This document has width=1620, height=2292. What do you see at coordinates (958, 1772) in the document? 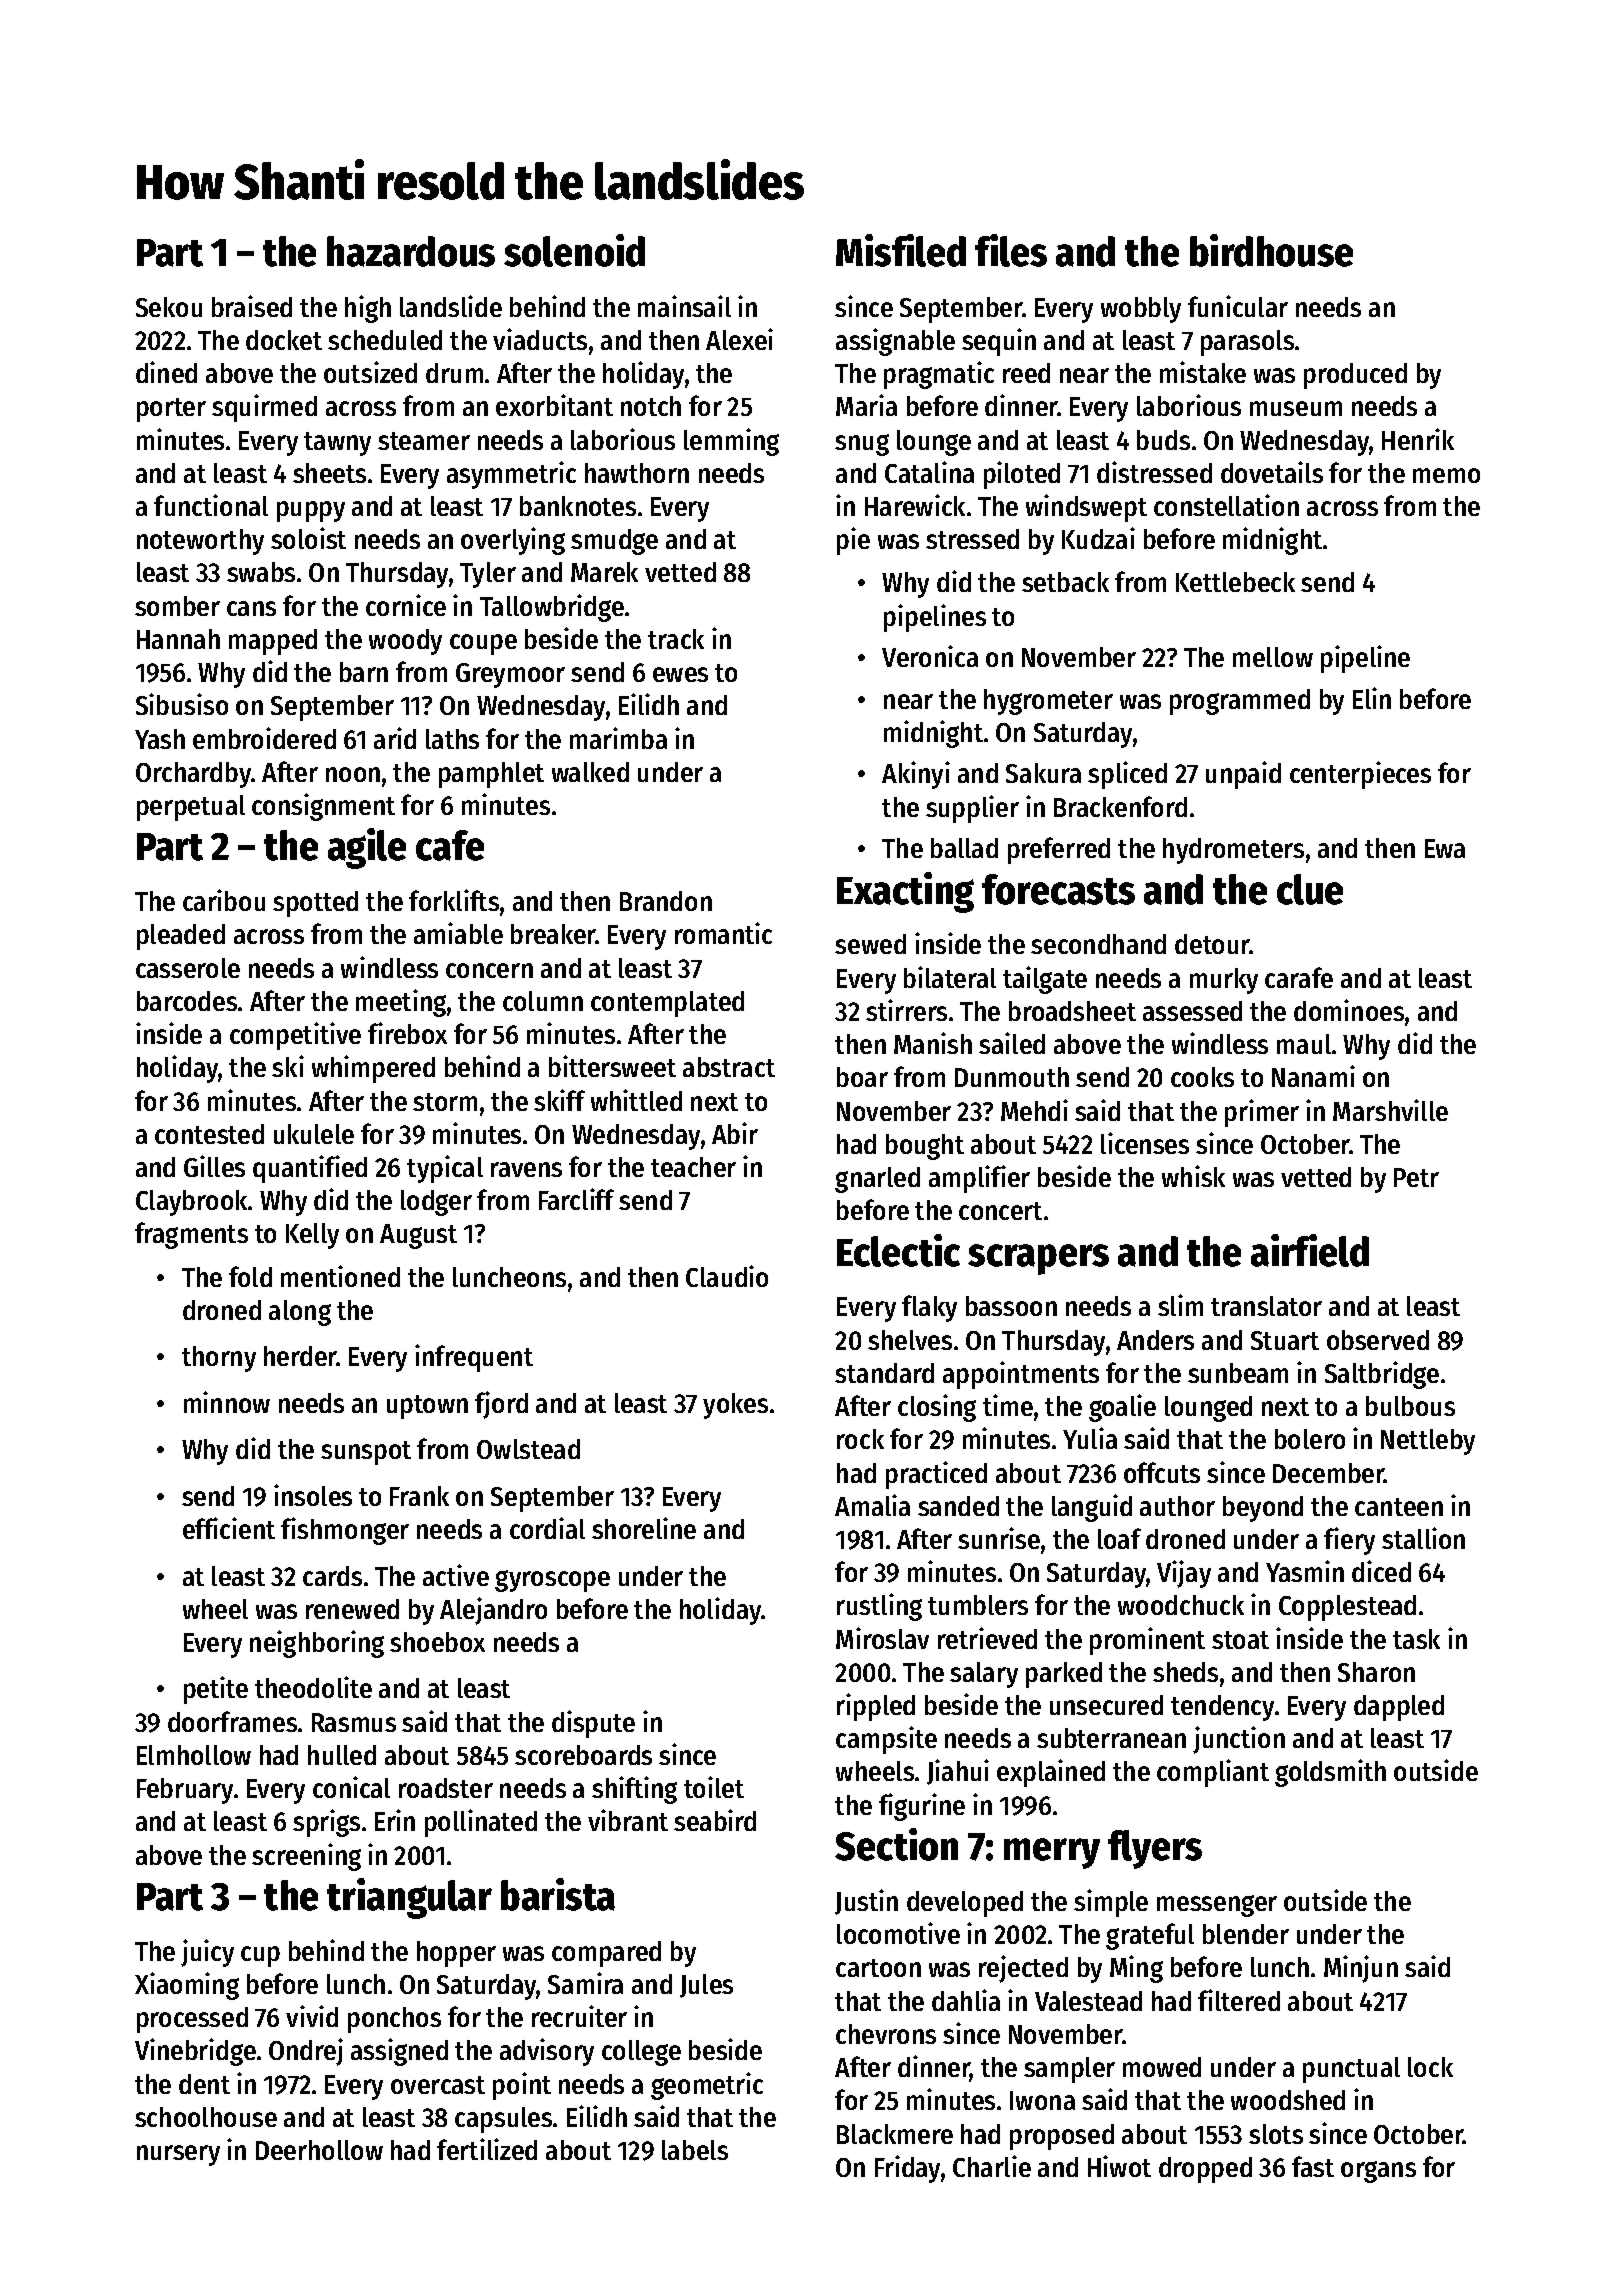
I see `Jiahui` at bounding box center [958, 1772].
